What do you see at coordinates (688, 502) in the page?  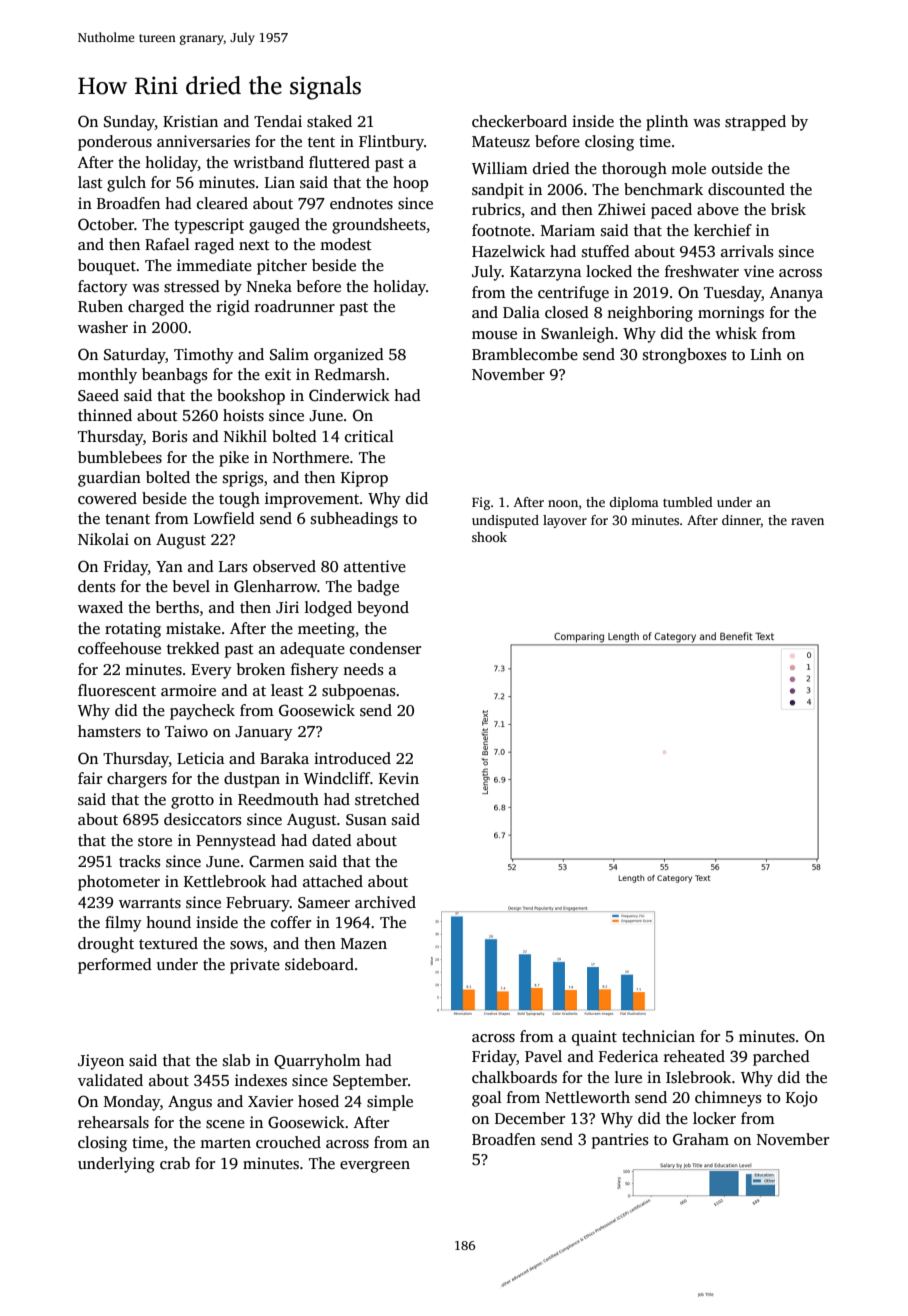 I see `tumbled` at bounding box center [688, 502].
